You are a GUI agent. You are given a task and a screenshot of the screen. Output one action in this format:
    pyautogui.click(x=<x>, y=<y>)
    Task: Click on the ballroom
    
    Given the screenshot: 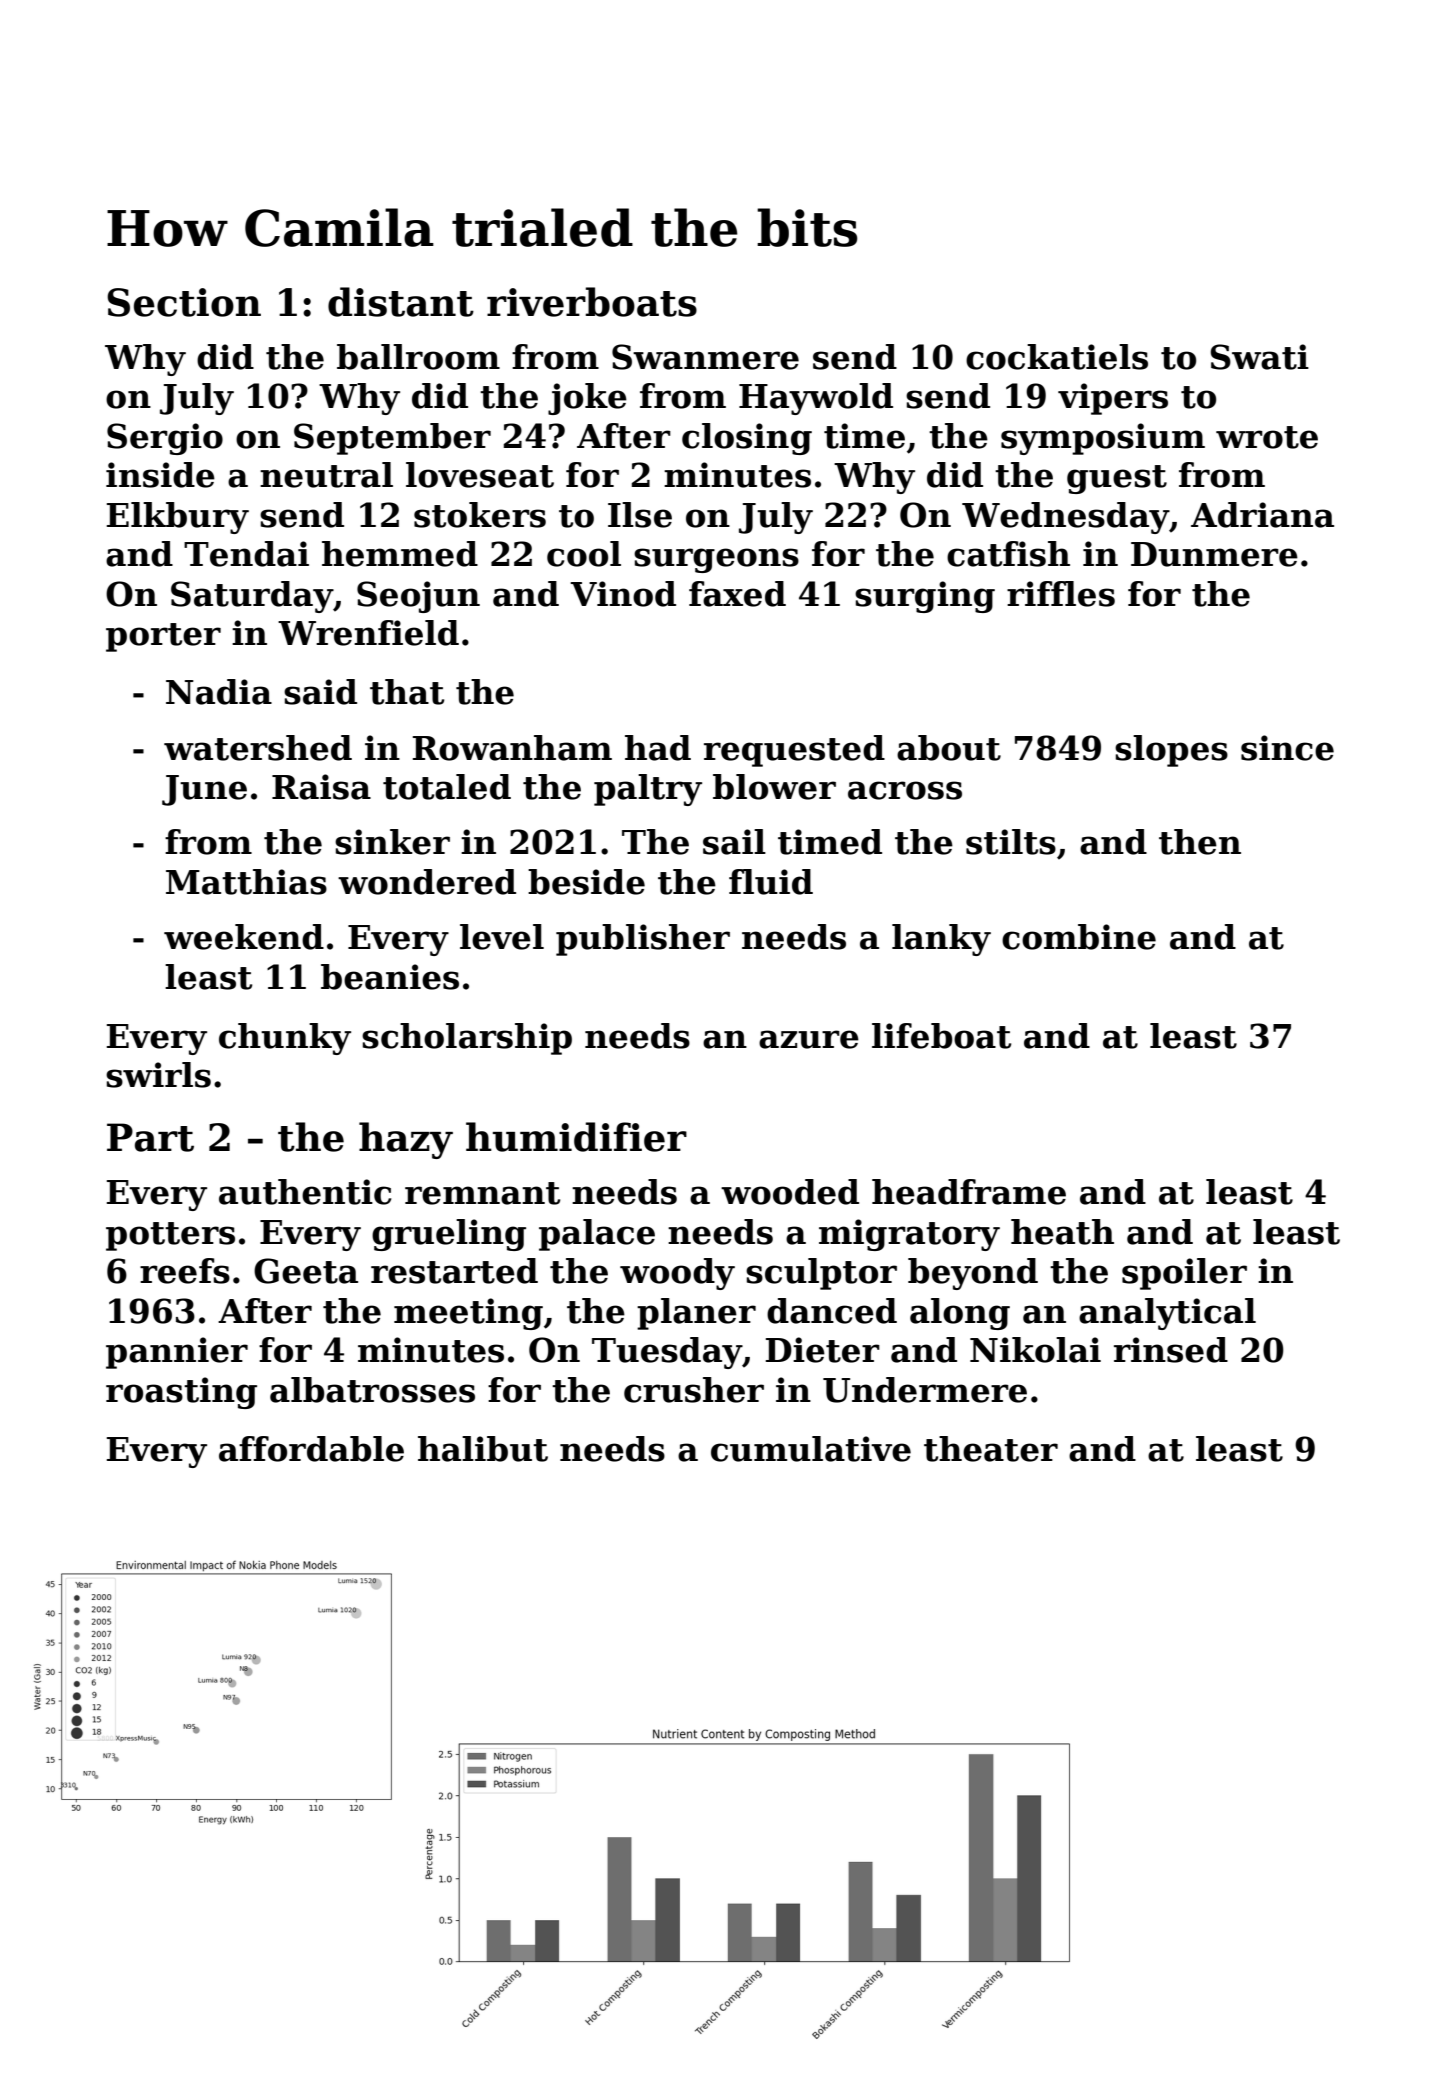 What is the action you would take?
    pyautogui.click(x=418, y=357)
